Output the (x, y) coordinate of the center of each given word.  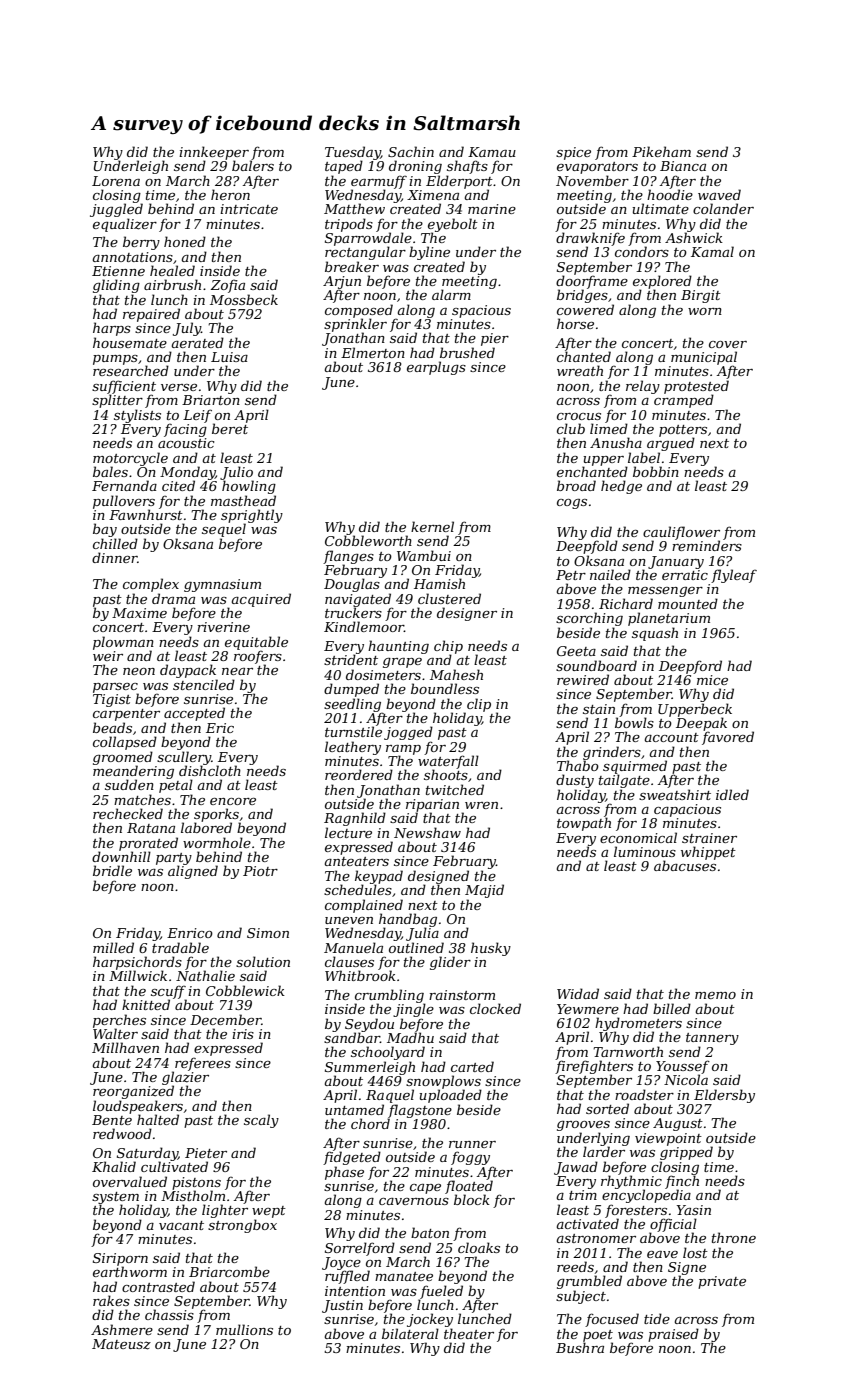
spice (573, 153)
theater (469, 1333)
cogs (572, 504)
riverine (223, 627)
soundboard (596, 665)
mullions (244, 1329)
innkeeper (214, 153)
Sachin (411, 151)
